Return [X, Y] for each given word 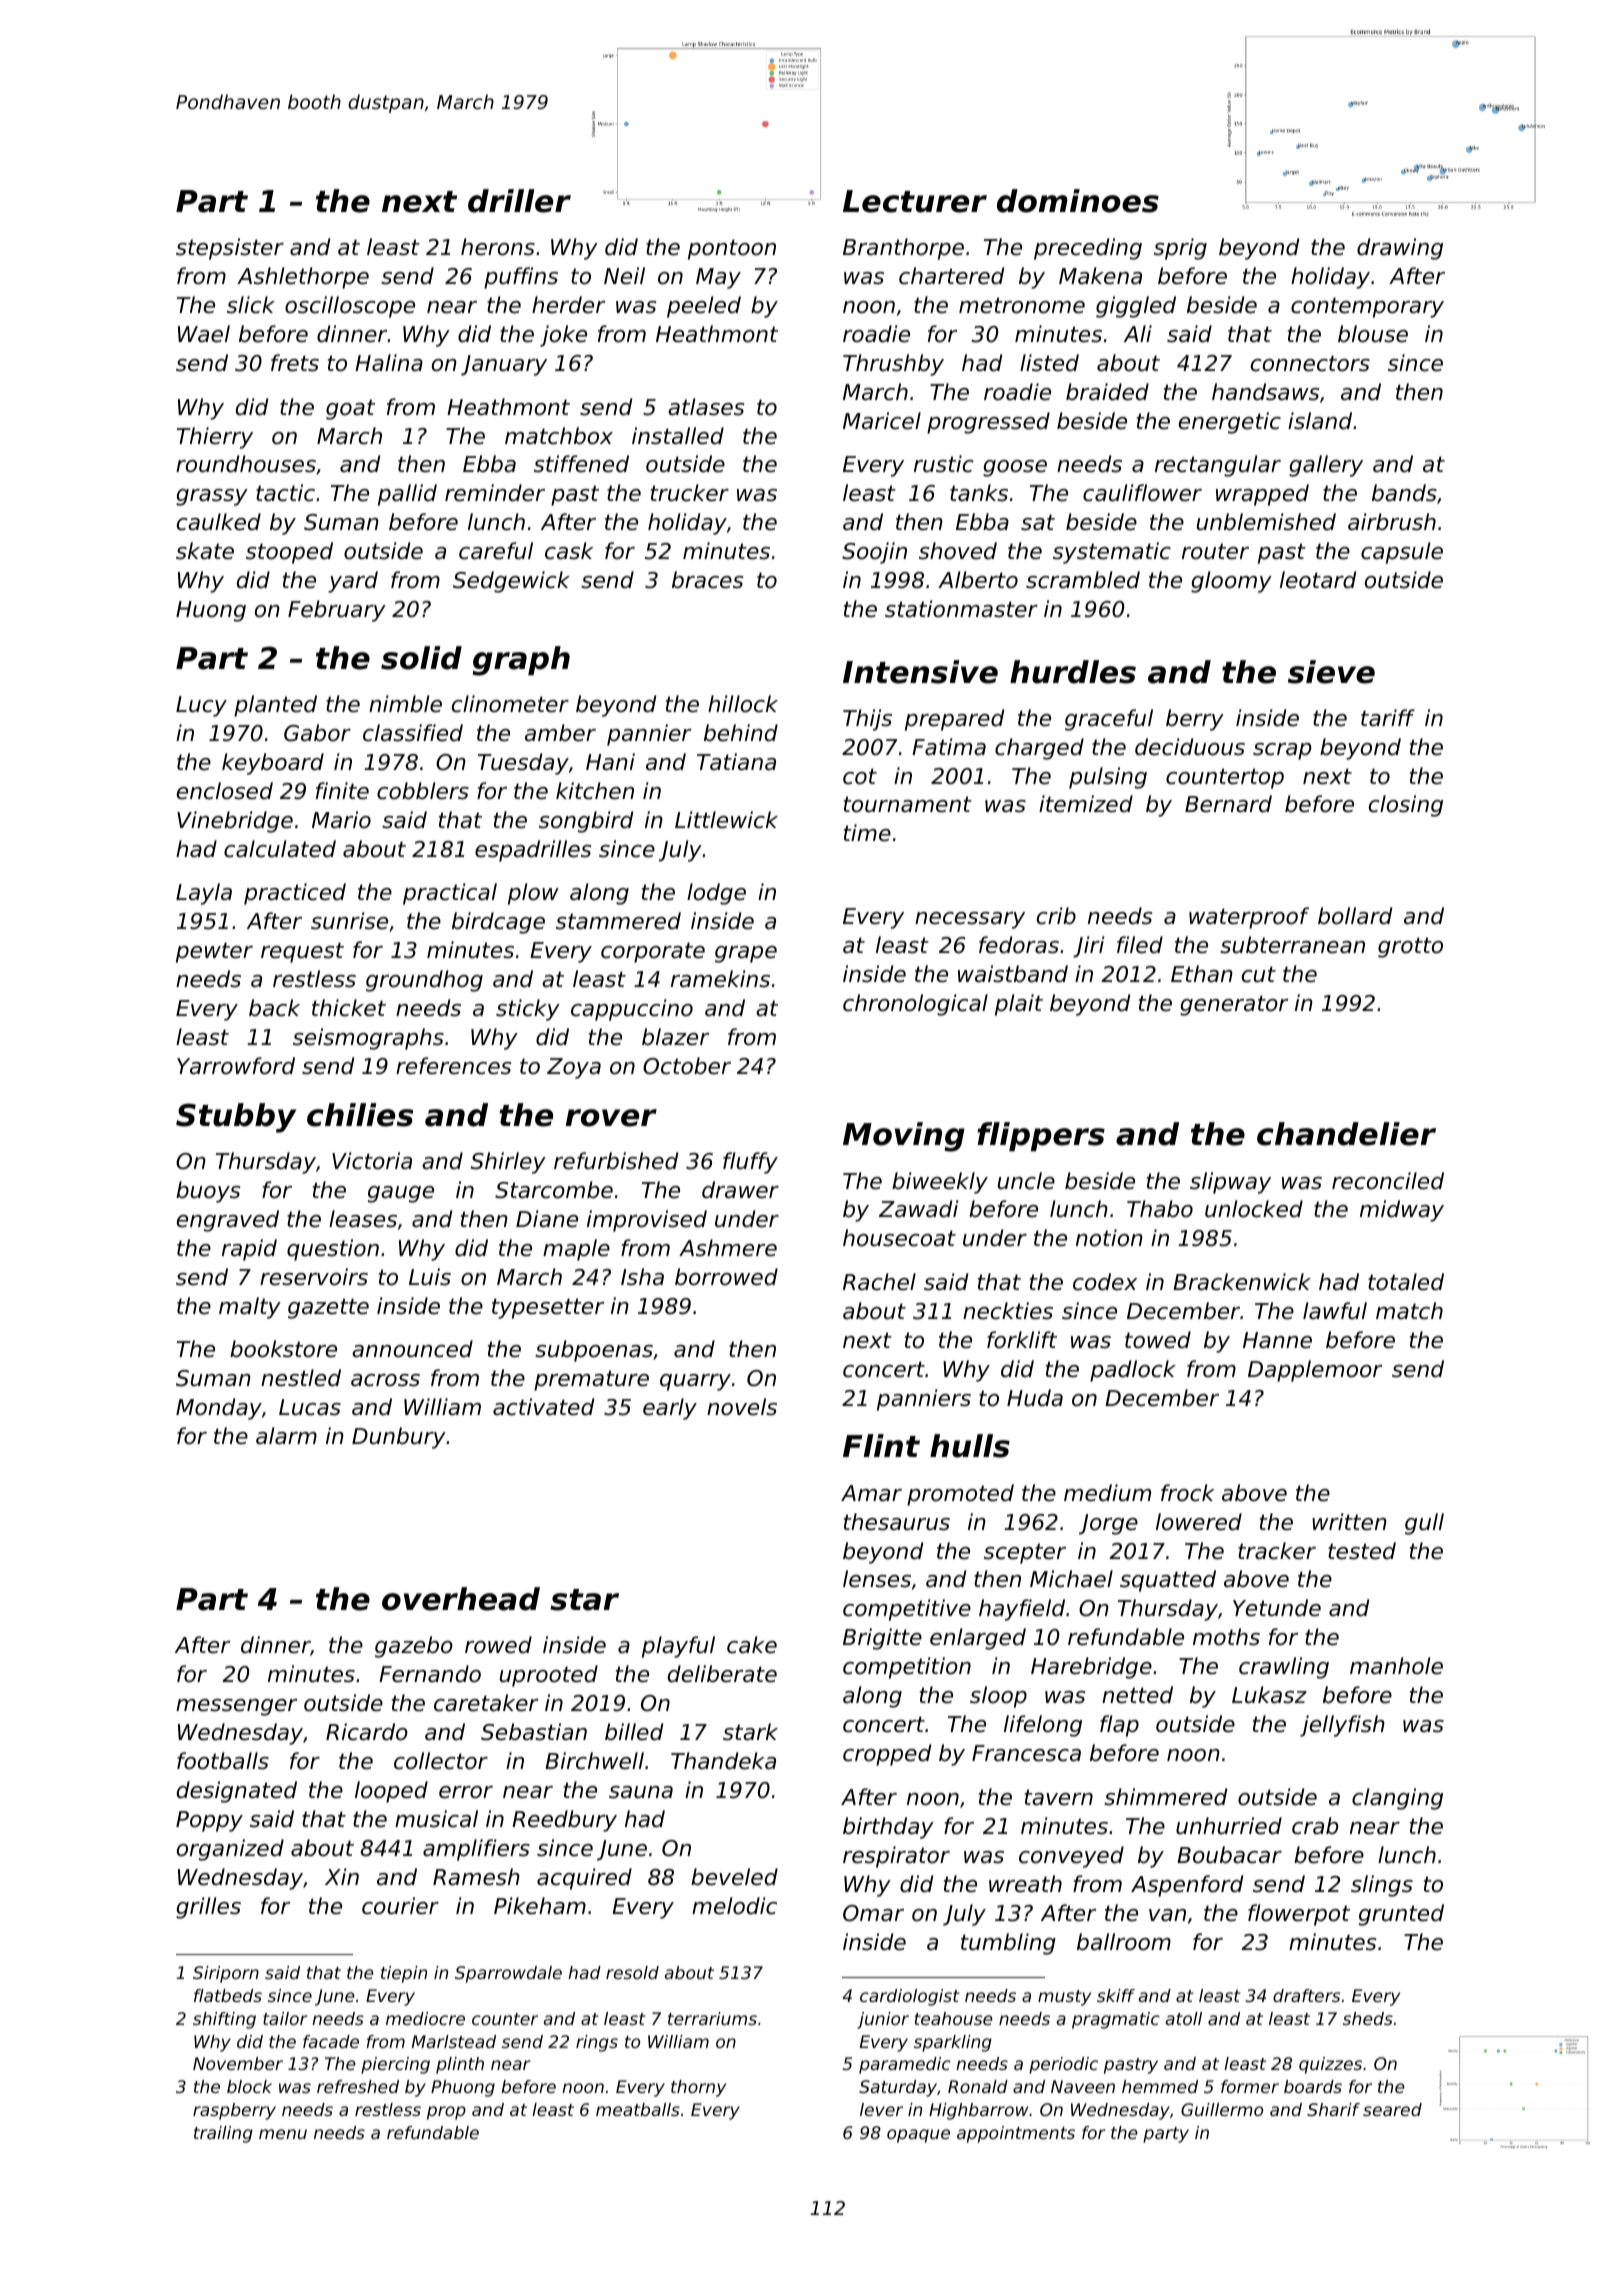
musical [436, 1819]
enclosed [225, 791]
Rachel [879, 1282]
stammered [618, 921]
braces [707, 580]
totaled [1406, 1282]
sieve [1331, 672]
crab [1315, 1826]
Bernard [1228, 804]
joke [563, 336]
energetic [1230, 423]
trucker [690, 493]
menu [283, 2134]
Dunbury [399, 1438]
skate [205, 551]
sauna [641, 1792]
